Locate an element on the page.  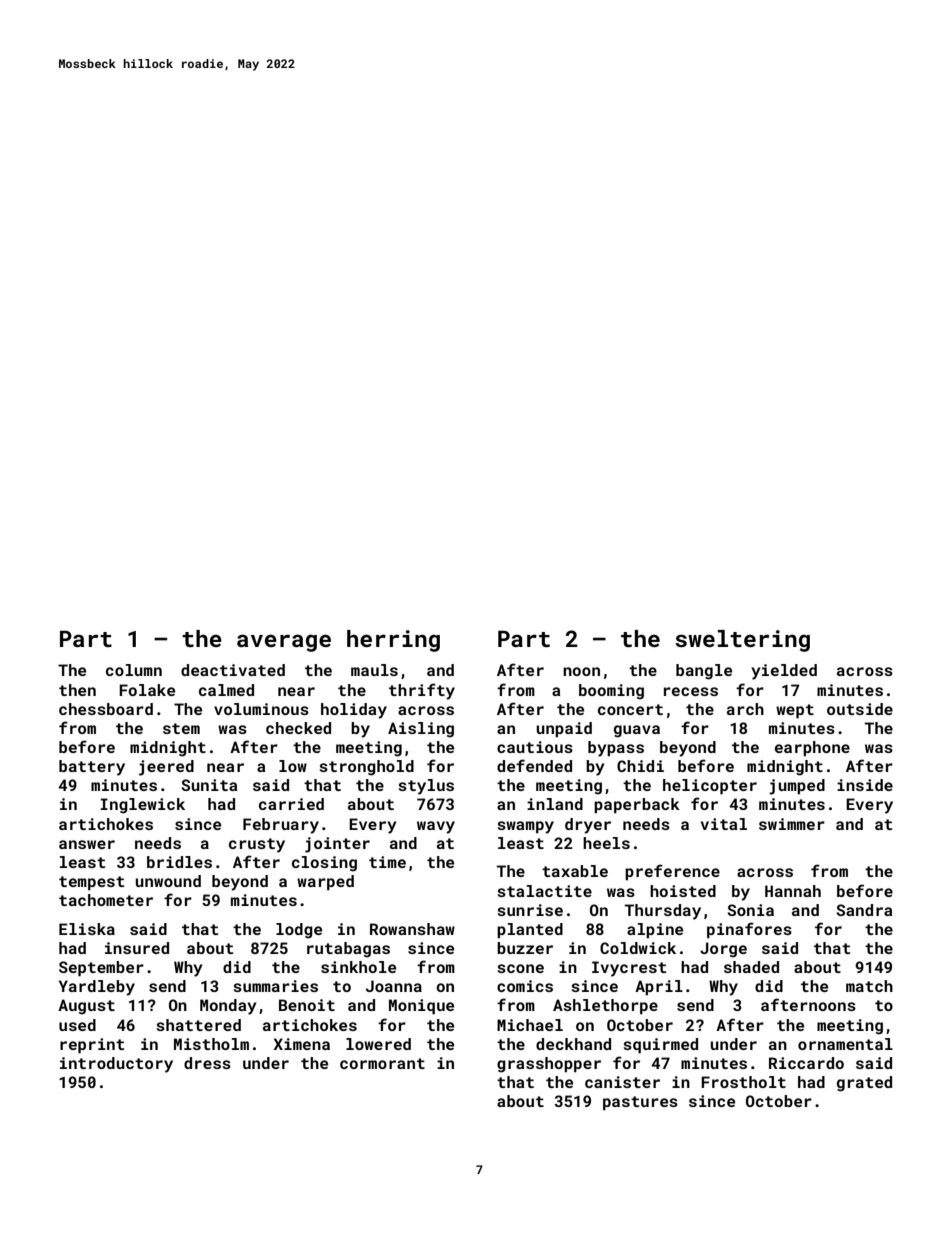
deactivated is located at coordinates (233, 670).
